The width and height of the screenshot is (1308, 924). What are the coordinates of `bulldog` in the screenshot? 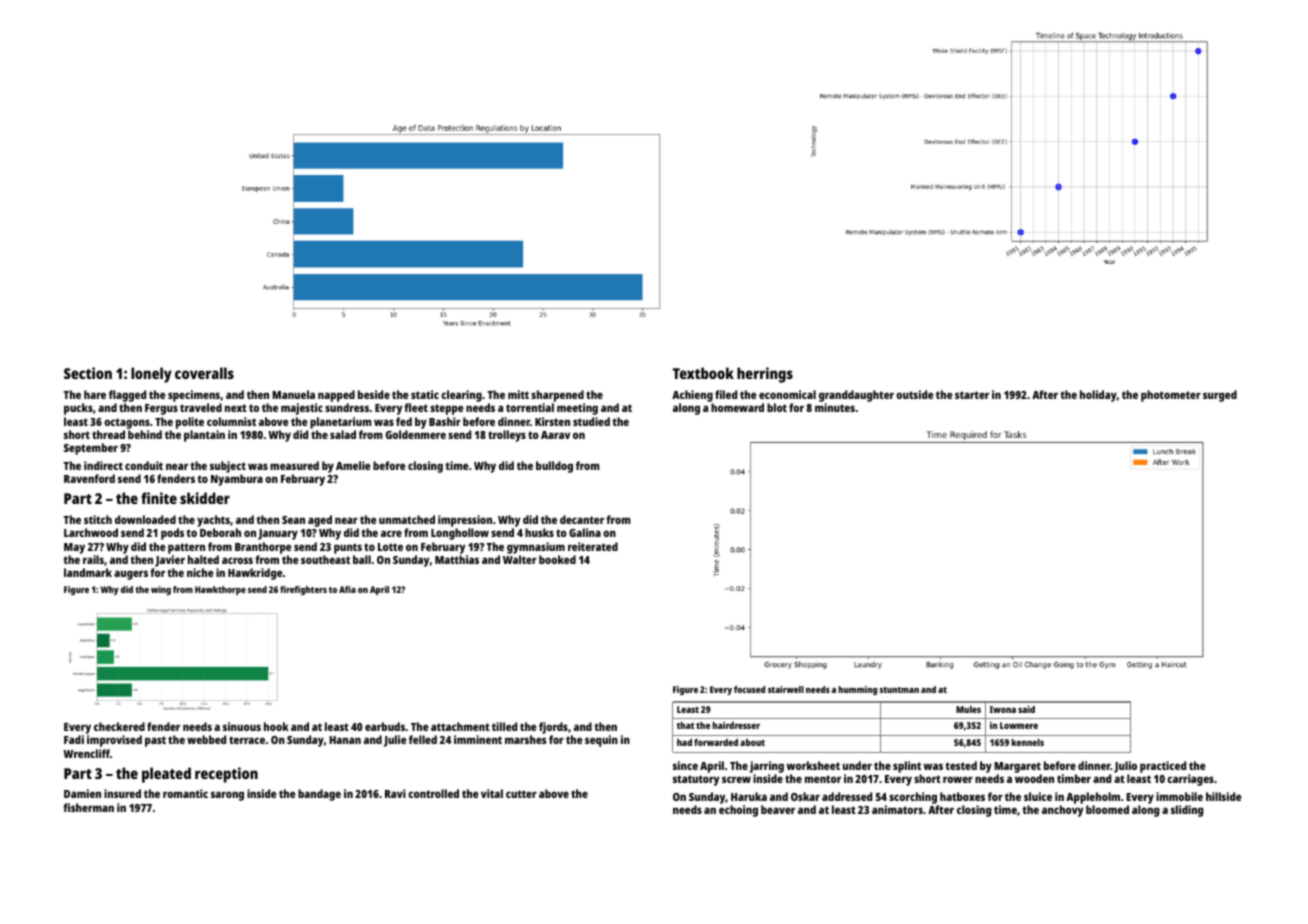 It's located at (554, 467).
